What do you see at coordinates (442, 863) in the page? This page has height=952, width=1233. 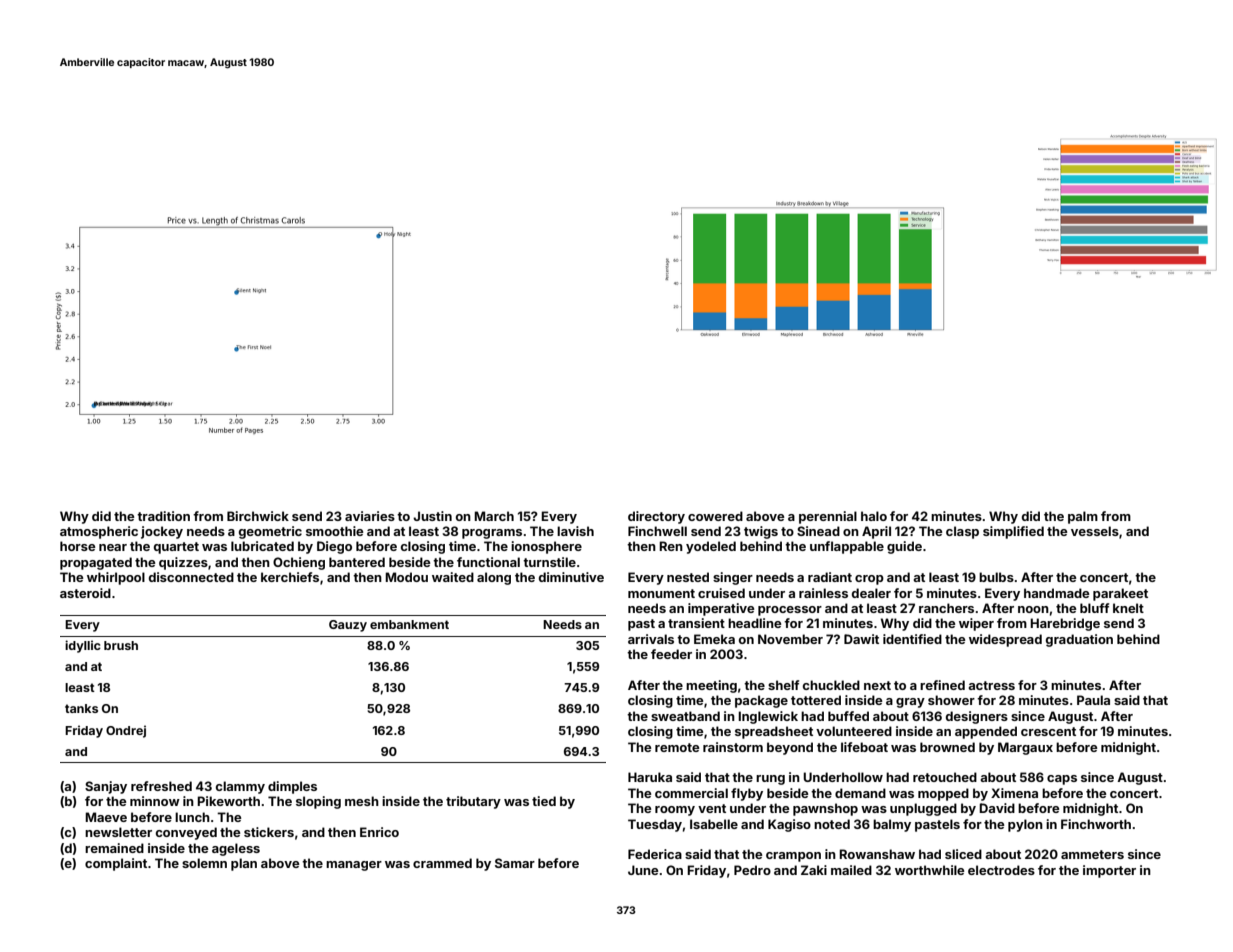 I see `crammed` at bounding box center [442, 863].
